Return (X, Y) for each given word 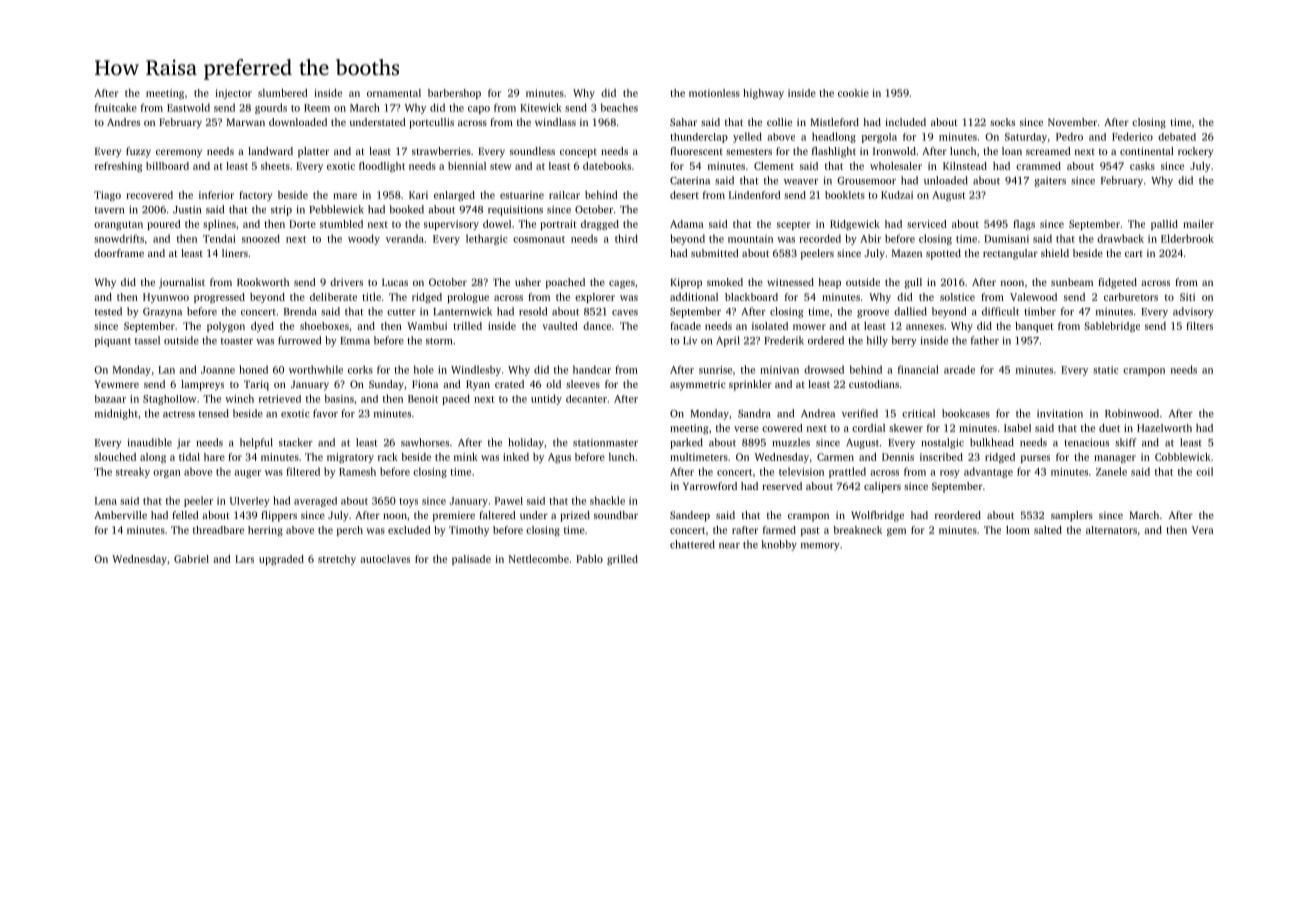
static (1106, 370)
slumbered (283, 93)
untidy (546, 399)
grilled (622, 560)
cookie (853, 93)
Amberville (120, 515)
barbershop (454, 94)
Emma (355, 341)
